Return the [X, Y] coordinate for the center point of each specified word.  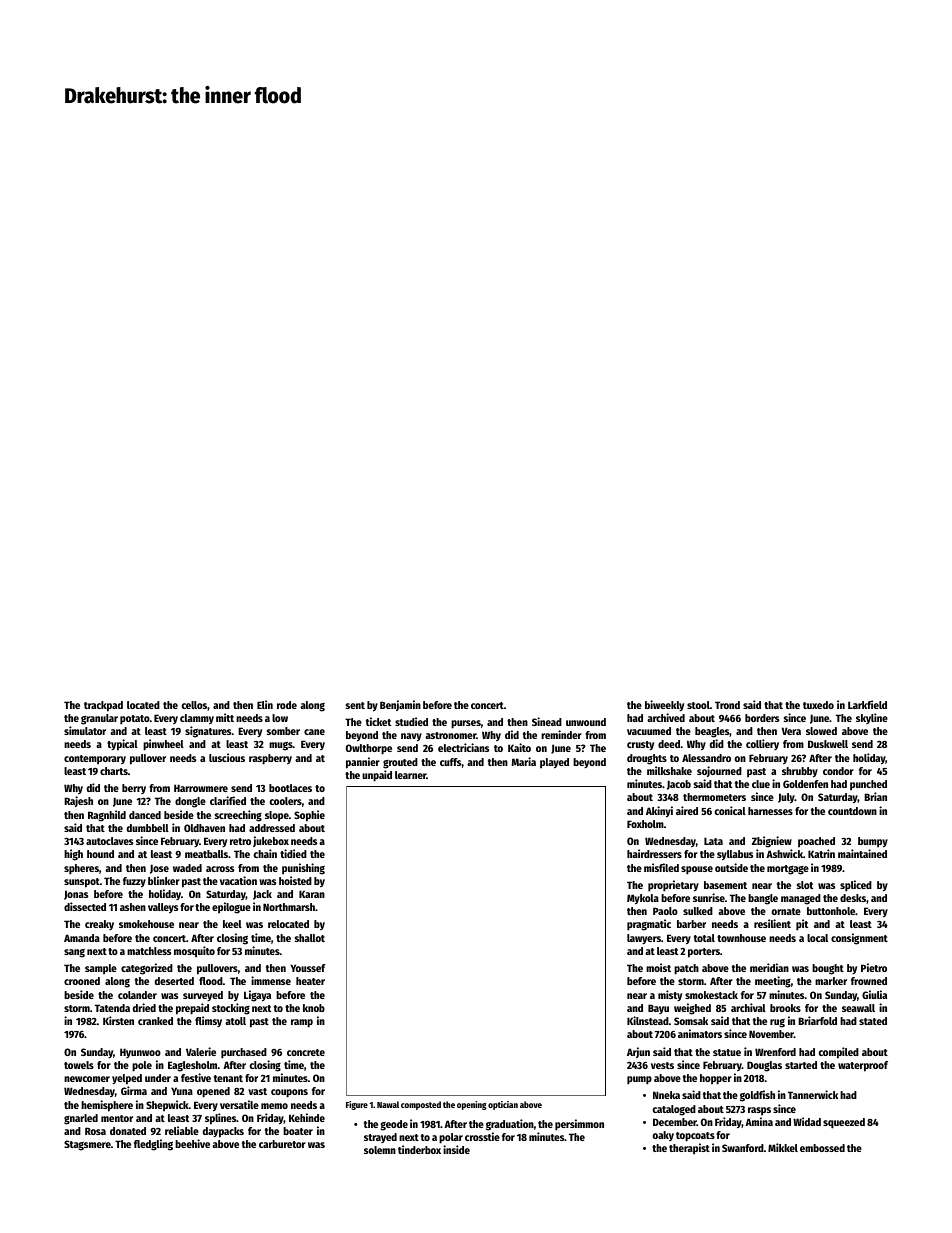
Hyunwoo [140, 1053]
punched [868, 785]
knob [314, 1008]
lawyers [644, 939]
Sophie [309, 816]
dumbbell [148, 828]
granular [99, 719]
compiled [839, 1053]
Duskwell [828, 744]
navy [411, 737]
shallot [310, 938]
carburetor [282, 1144]
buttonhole [831, 911]
